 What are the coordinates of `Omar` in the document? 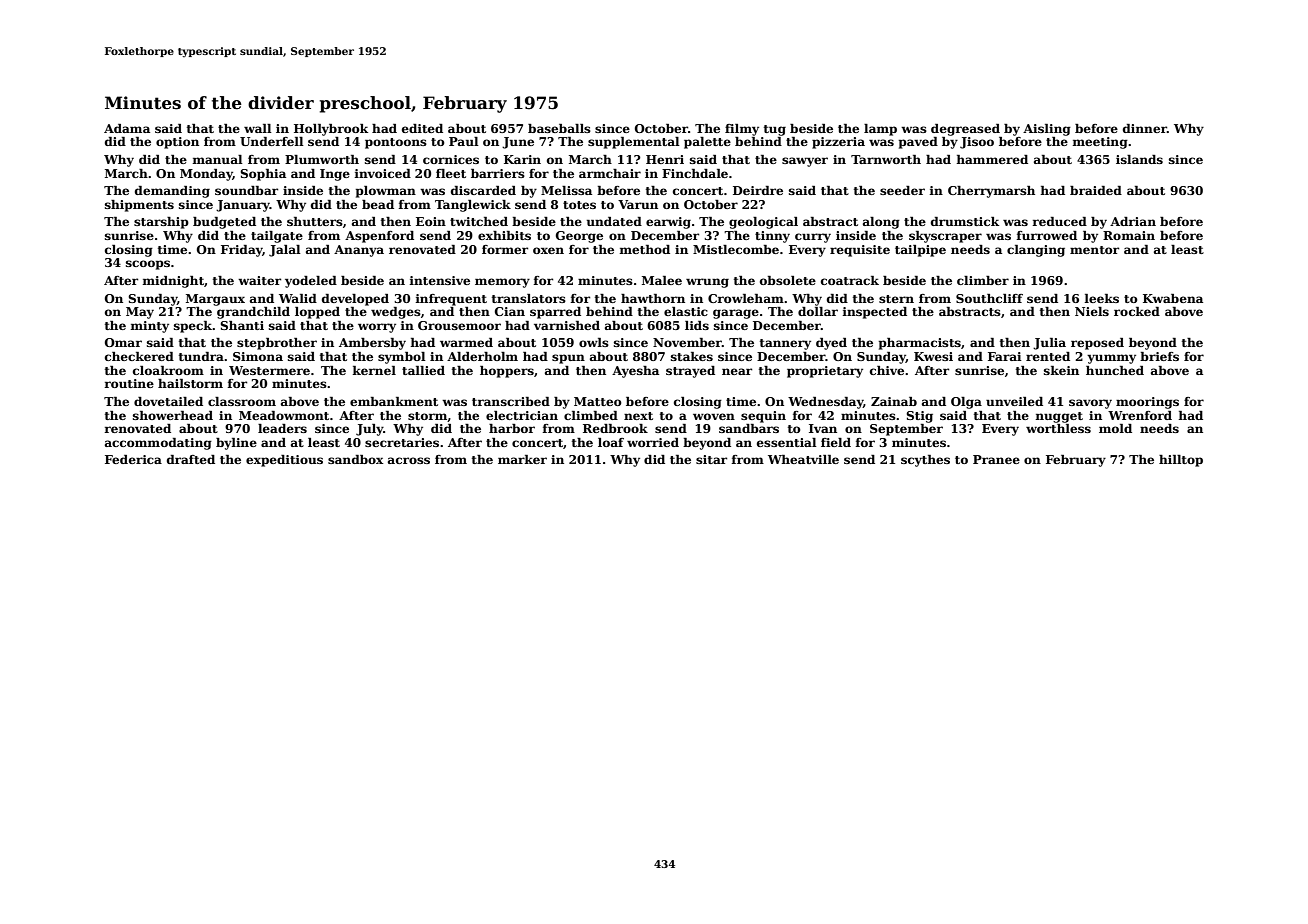 It's located at (123, 342).
